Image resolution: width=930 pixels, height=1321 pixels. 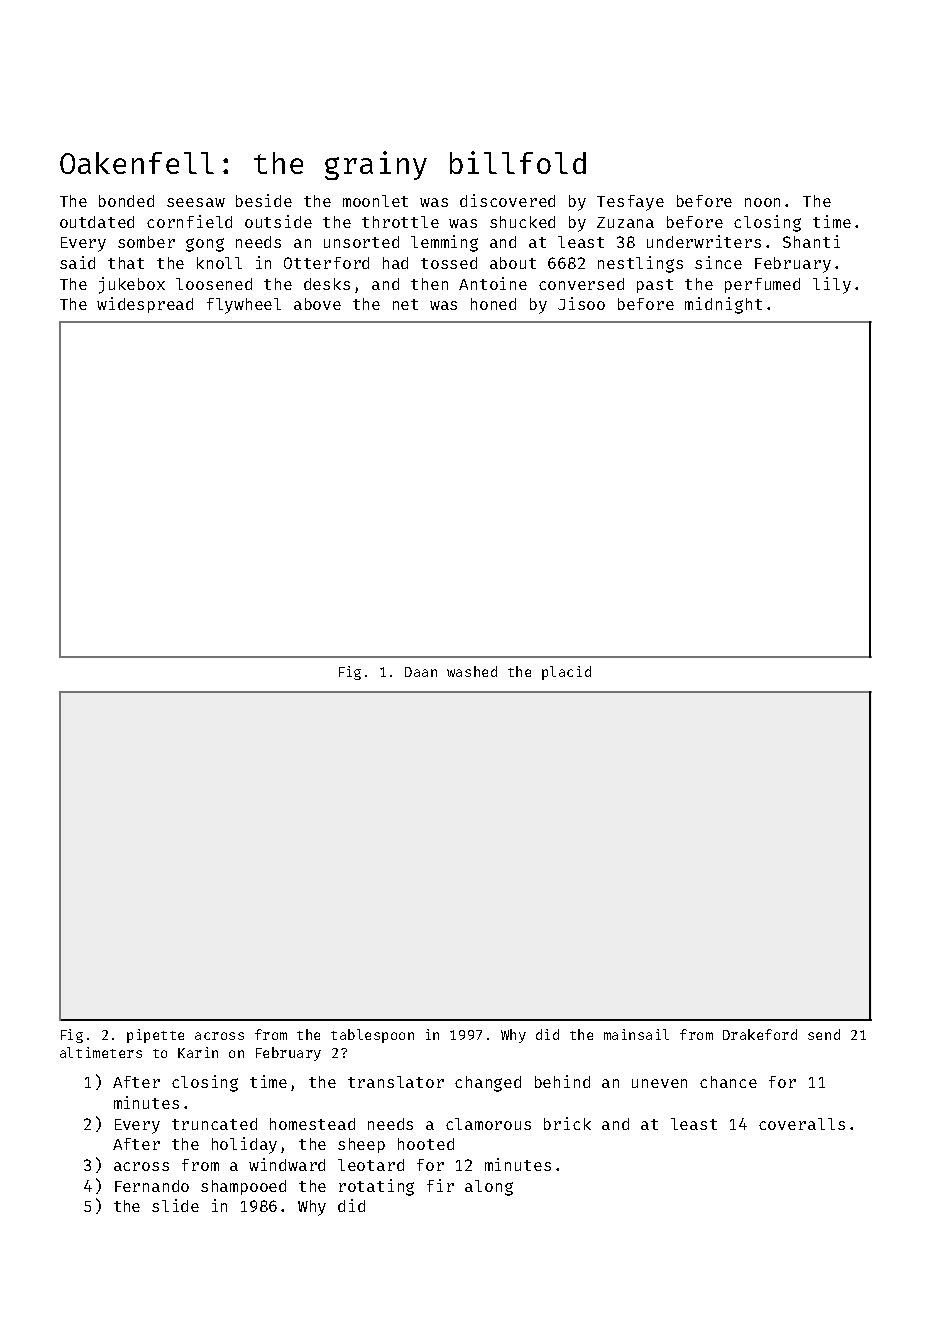 I want to click on midnight, so click(x=723, y=305).
